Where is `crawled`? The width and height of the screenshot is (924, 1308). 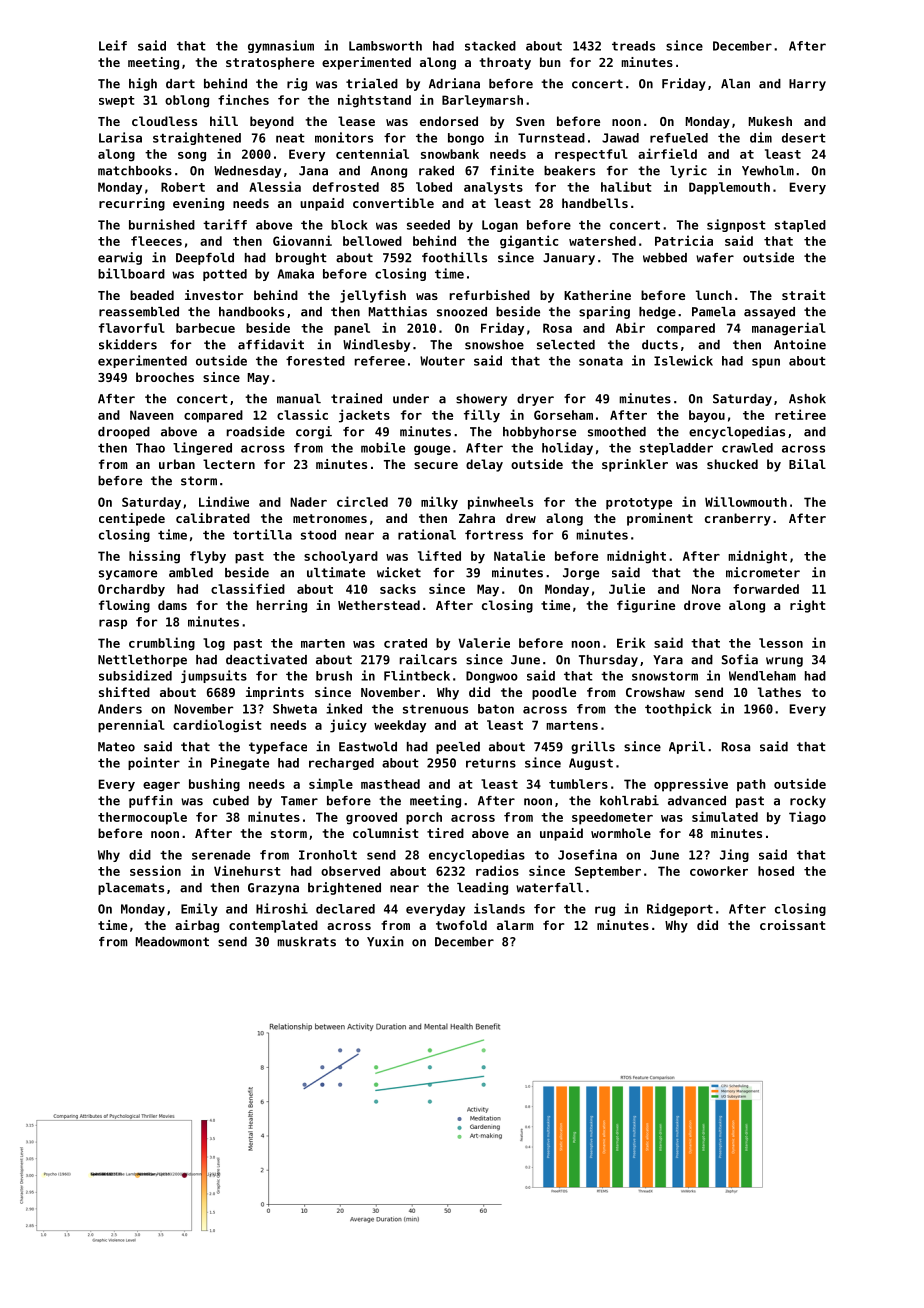 crawled is located at coordinates (747, 448).
